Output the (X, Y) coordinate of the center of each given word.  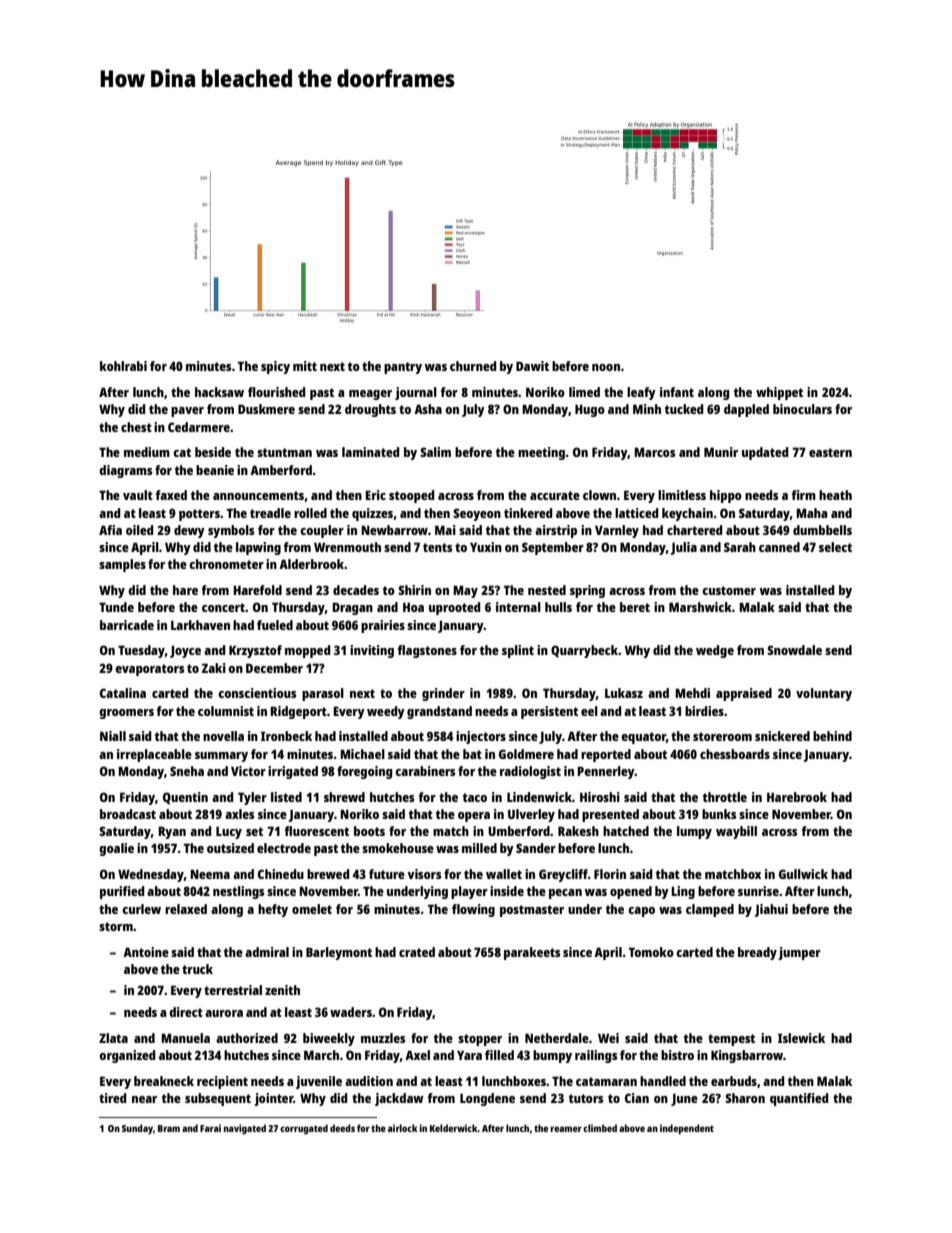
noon (606, 367)
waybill (736, 832)
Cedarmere (199, 427)
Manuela (185, 1038)
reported (606, 755)
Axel (417, 1055)
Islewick (801, 1038)
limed (584, 392)
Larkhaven (200, 625)
